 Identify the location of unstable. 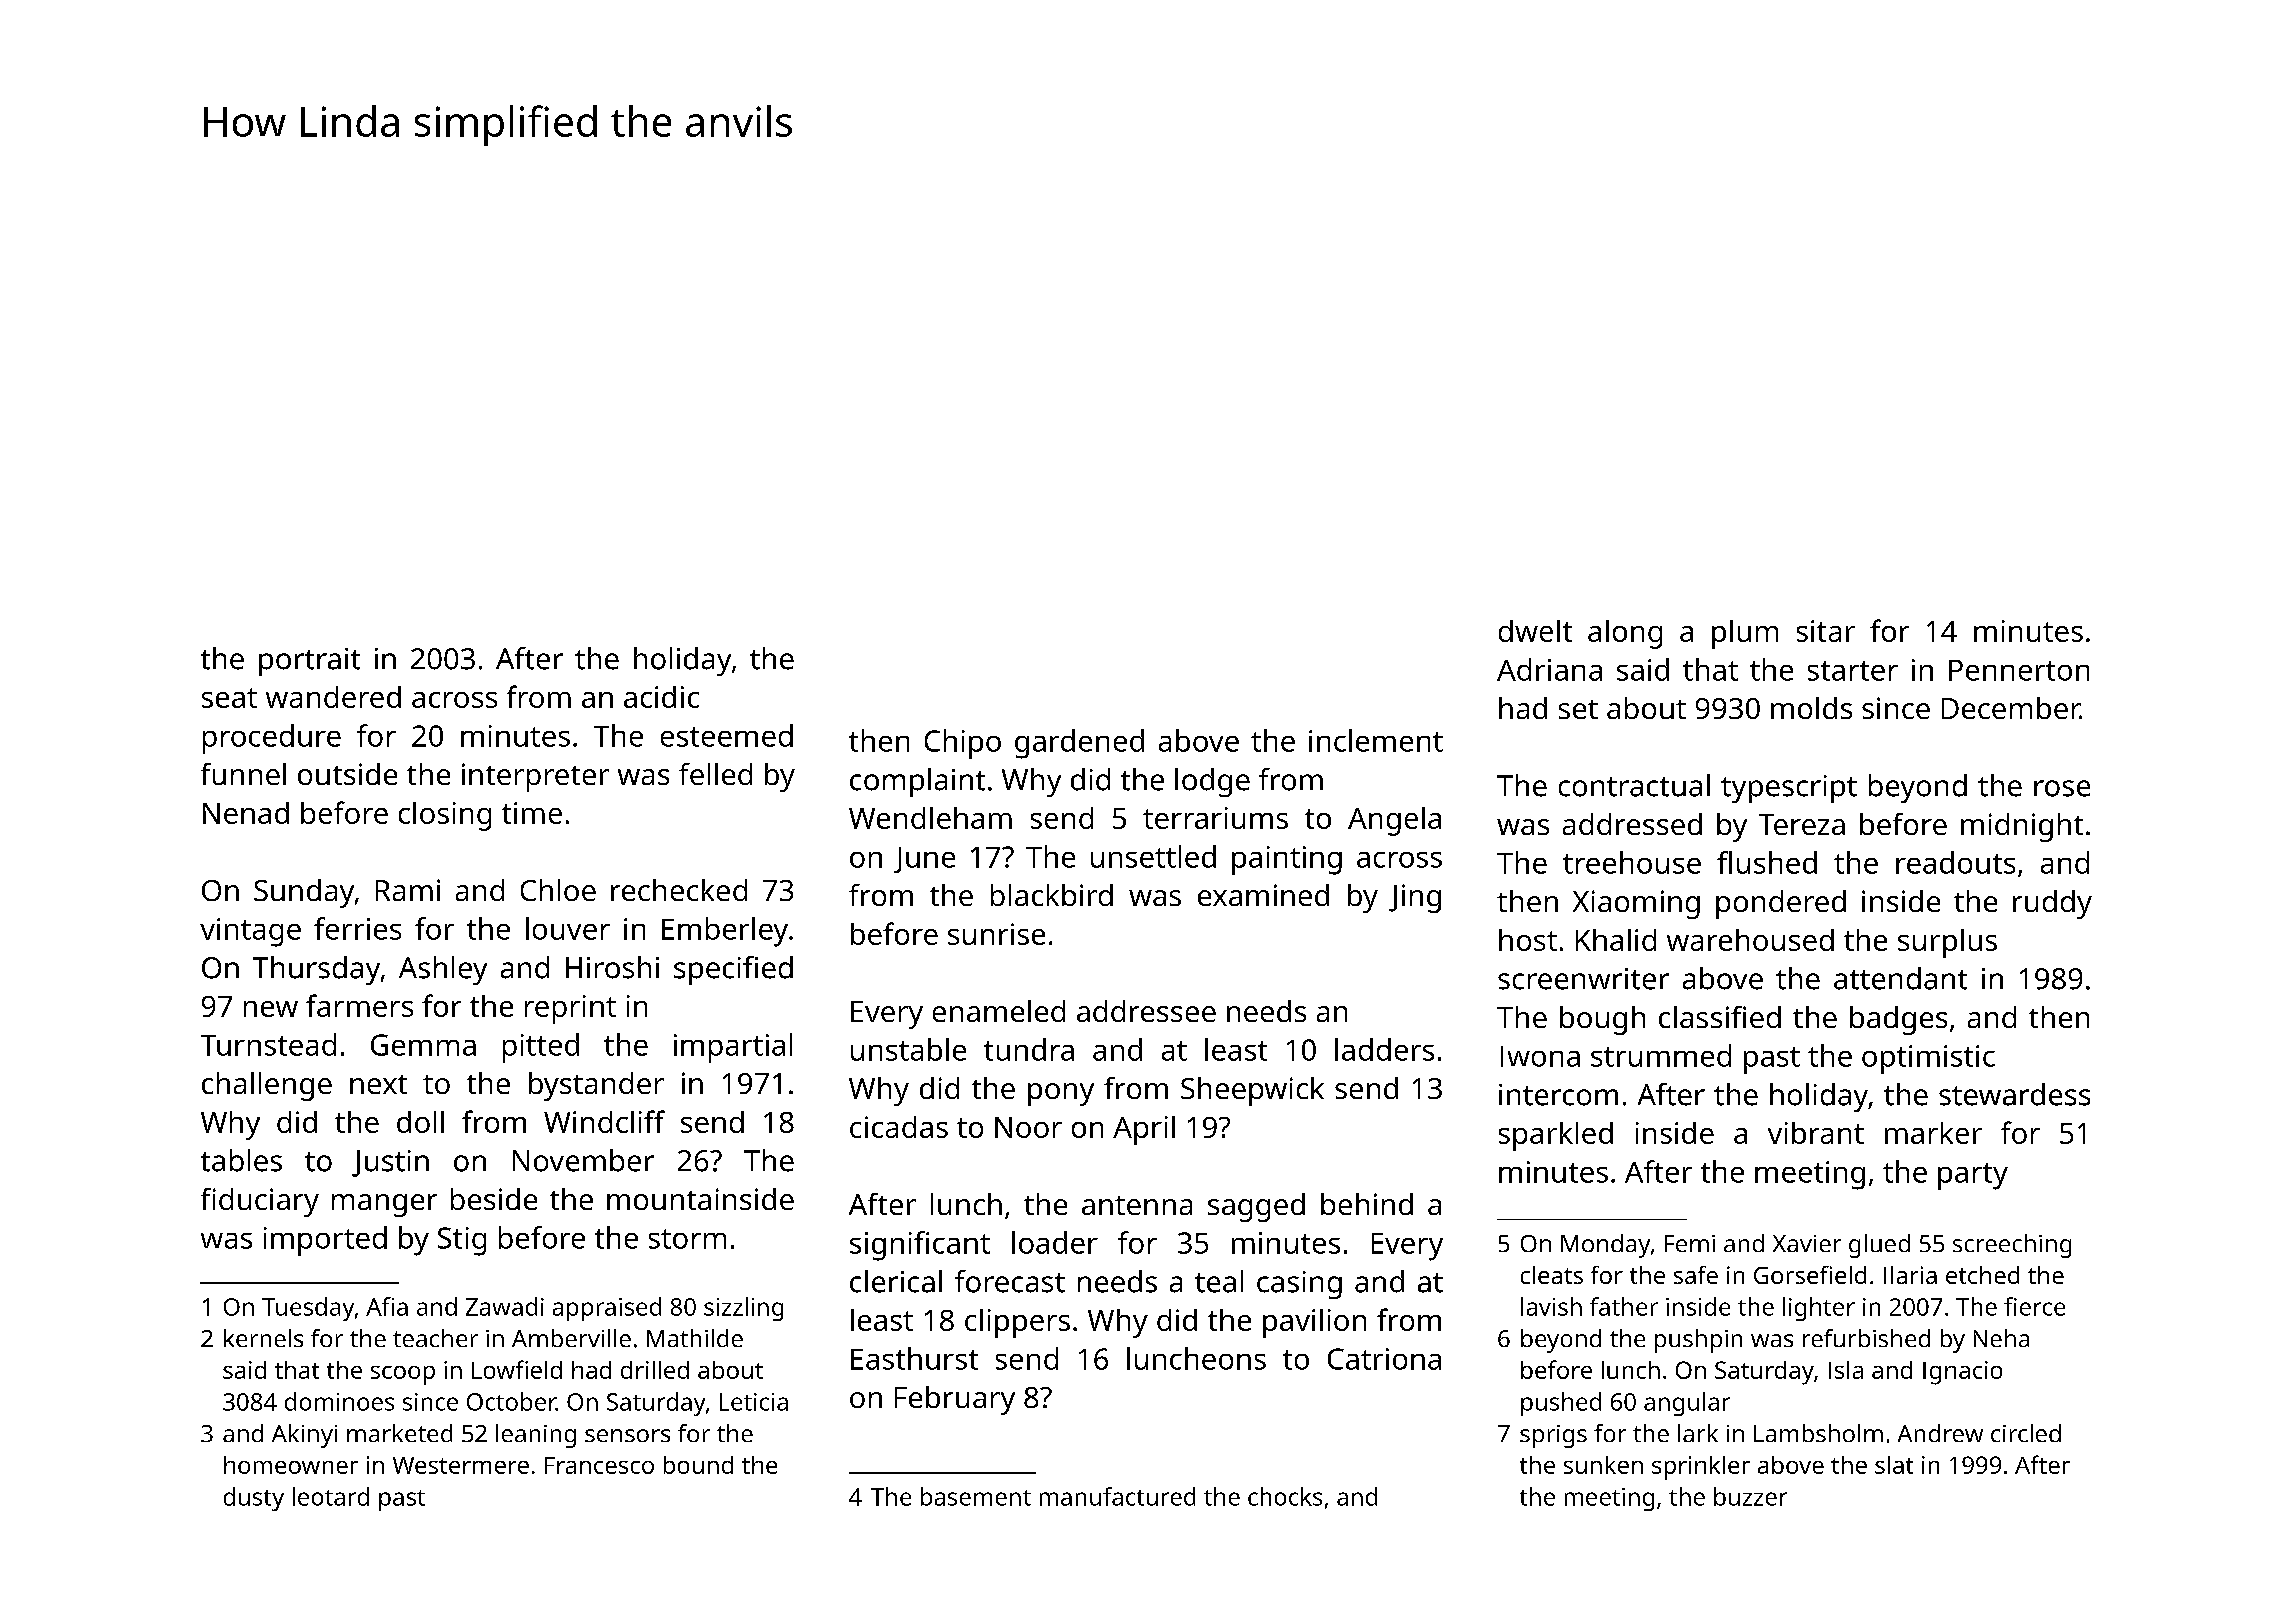
(908, 1049).
